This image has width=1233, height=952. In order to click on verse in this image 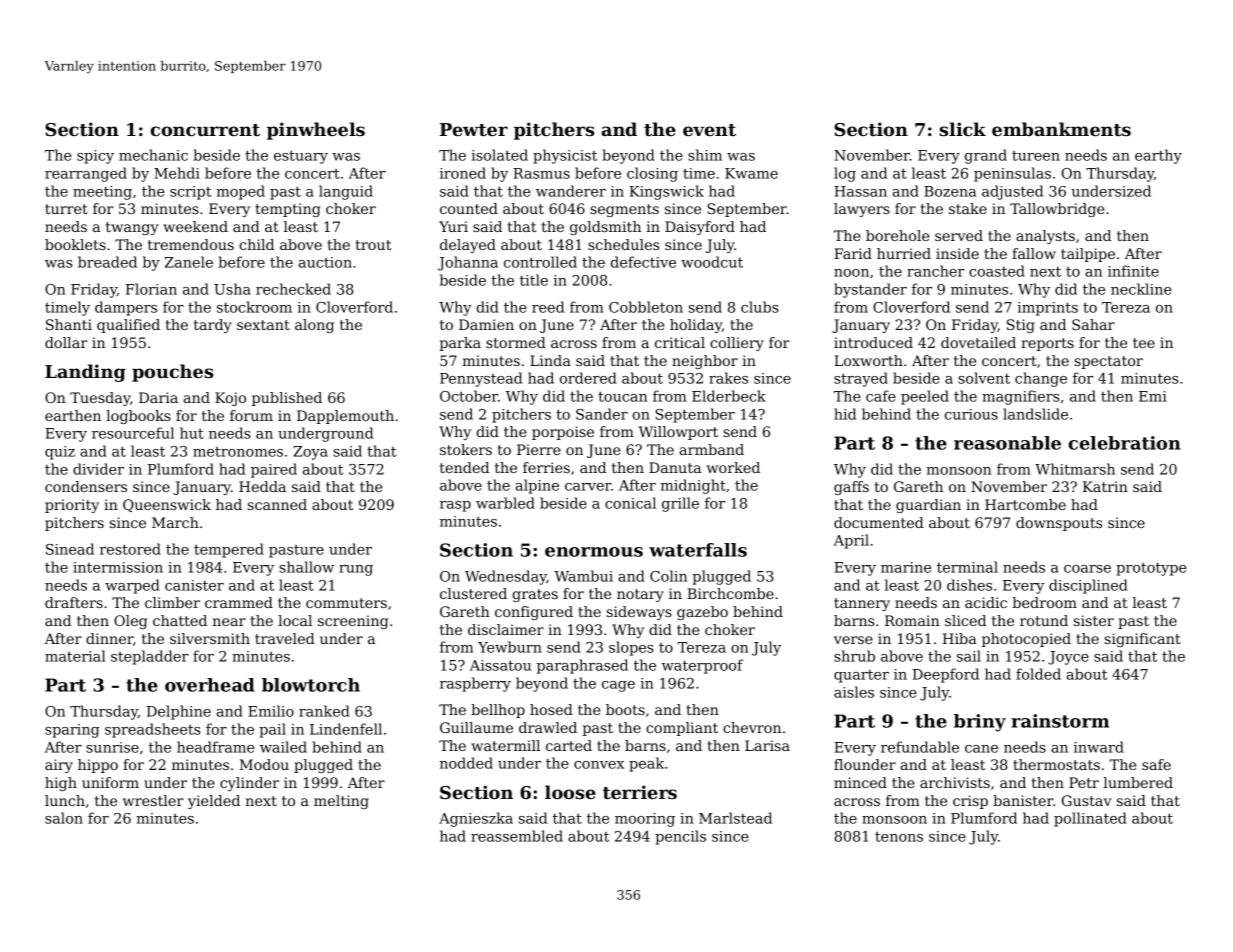, I will do `click(853, 640)`.
